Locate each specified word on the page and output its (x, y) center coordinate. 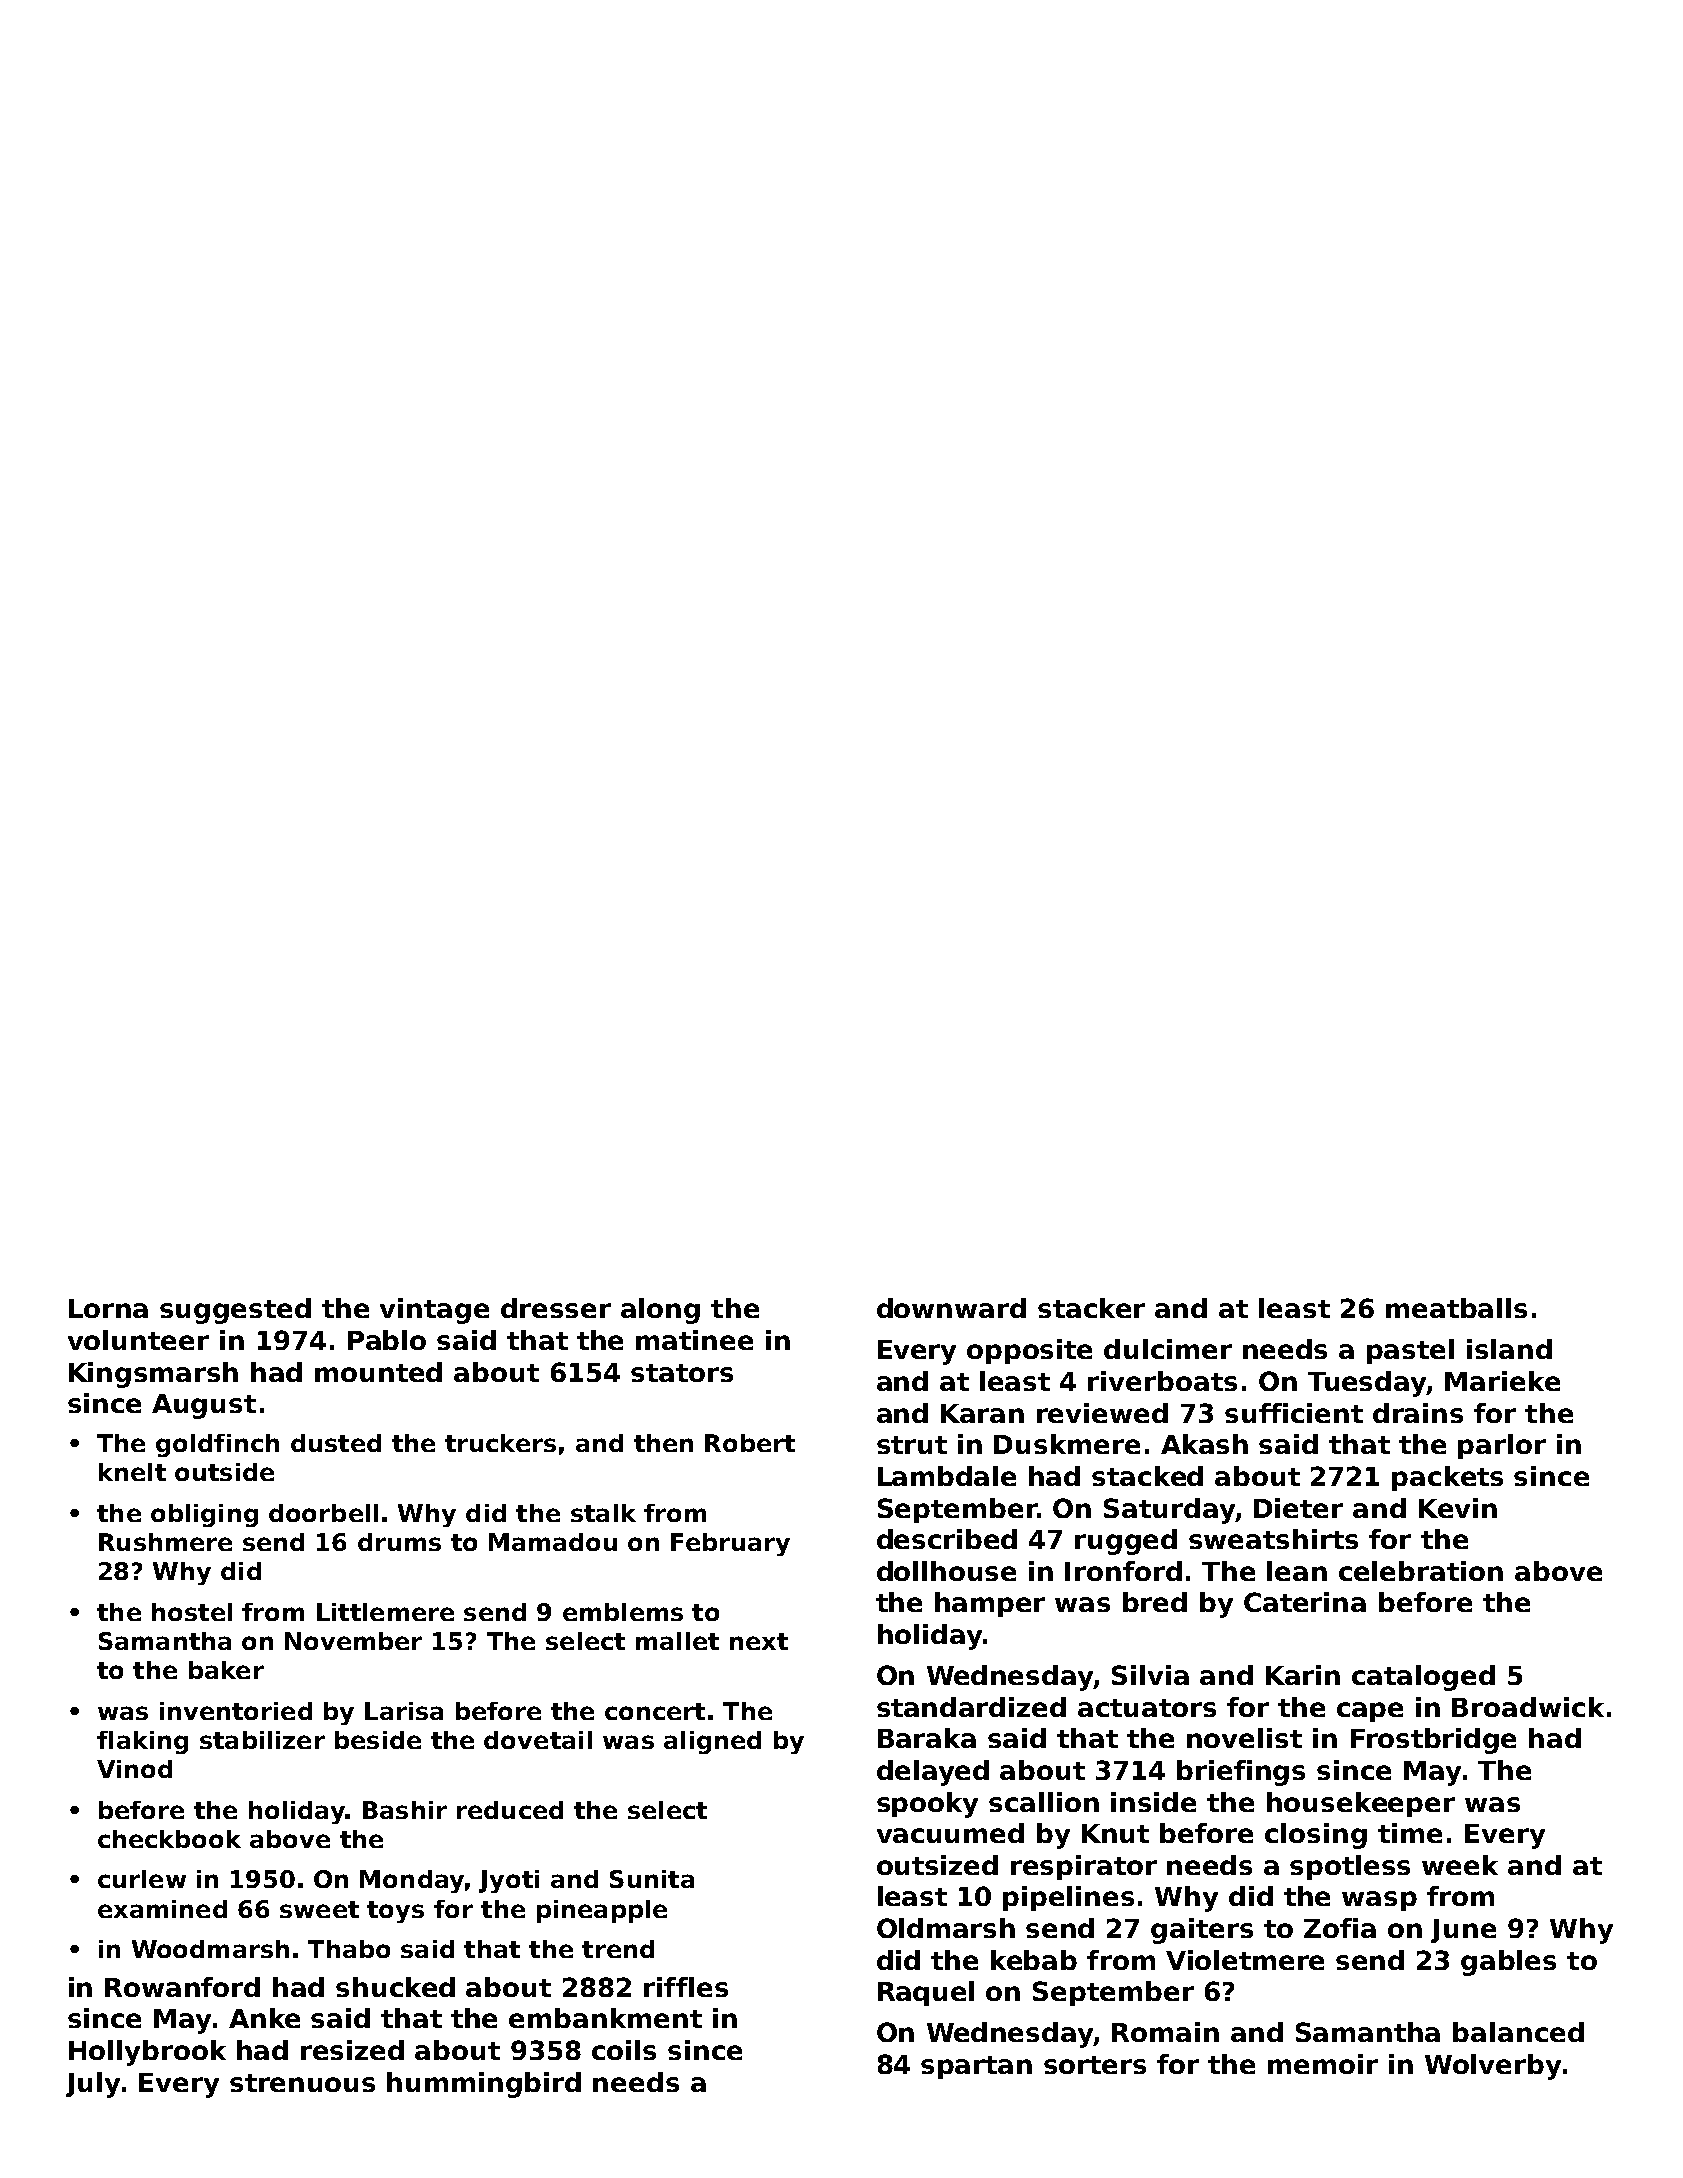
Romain (1165, 2032)
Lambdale (947, 1476)
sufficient (1294, 1413)
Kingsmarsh (153, 1375)
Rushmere (165, 1542)
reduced (510, 1810)
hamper (990, 1604)
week (1460, 1865)
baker (226, 1670)
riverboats (1162, 1381)
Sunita (652, 1879)
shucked (395, 1987)
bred (1155, 1602)
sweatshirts (1273, 1539)
